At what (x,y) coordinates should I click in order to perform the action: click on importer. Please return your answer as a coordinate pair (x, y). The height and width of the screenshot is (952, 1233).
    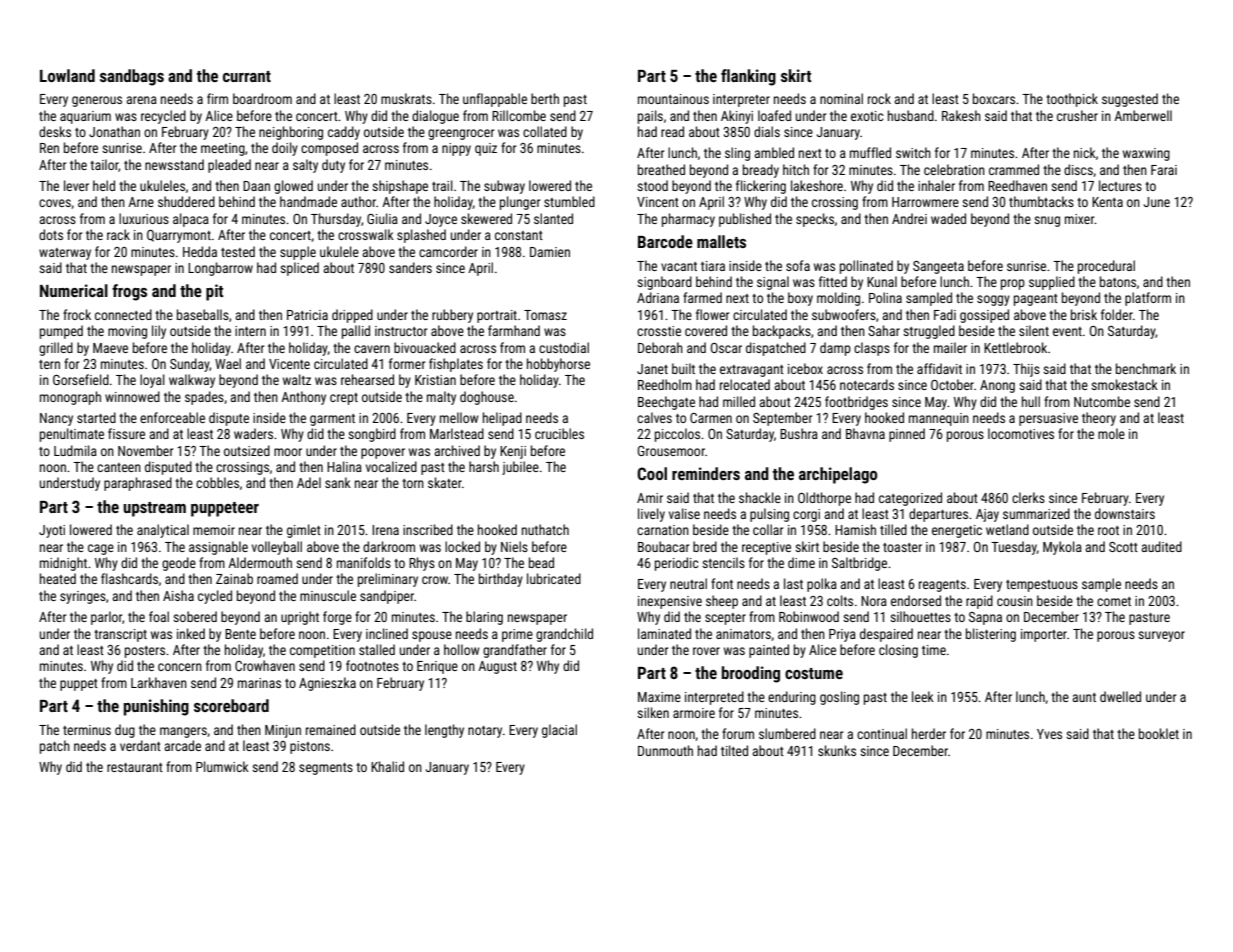
    Looking at the image, I should click on (1044, 635).
